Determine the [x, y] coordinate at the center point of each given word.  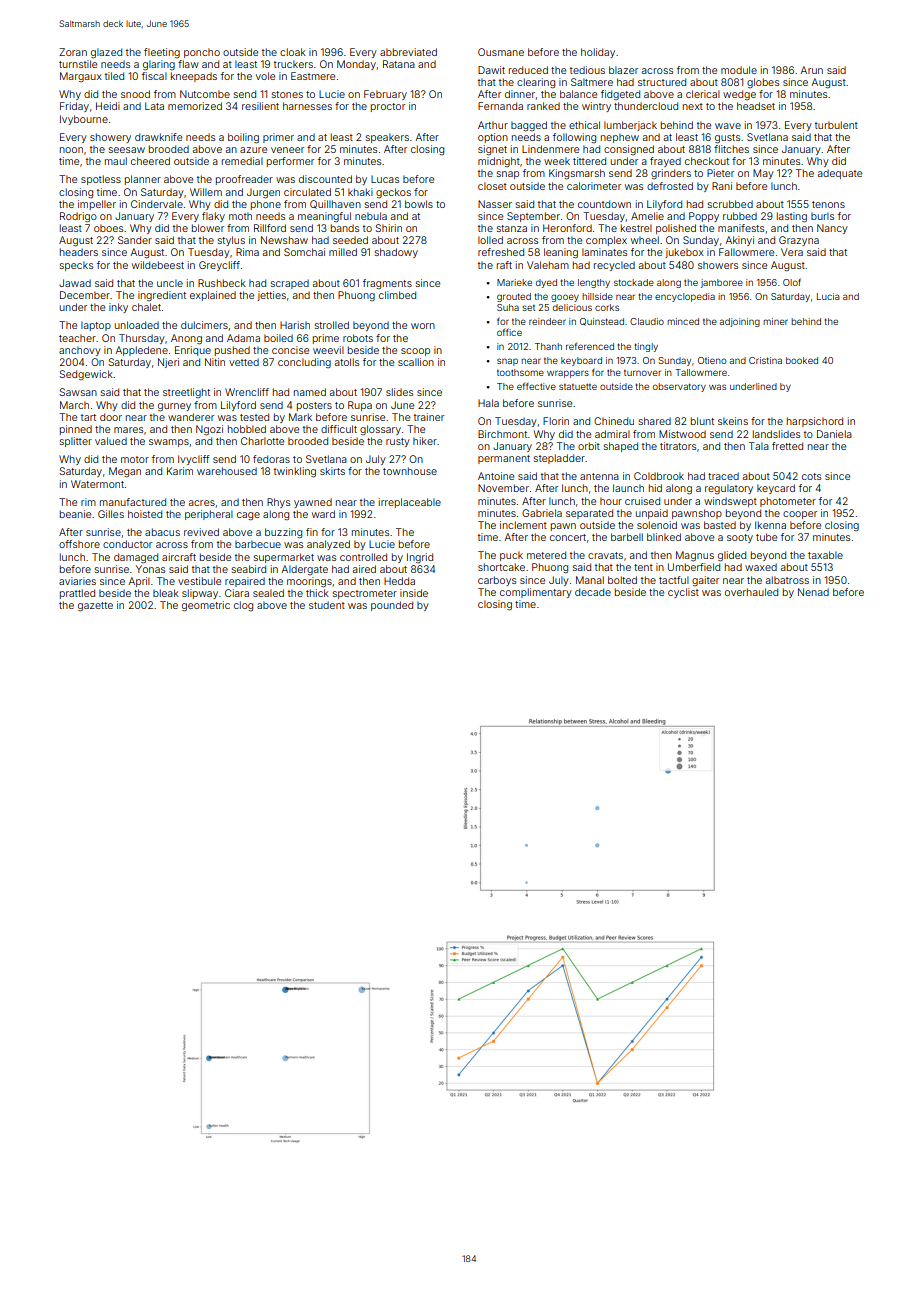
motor [135, 459]
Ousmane [501, 52]
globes [763, 83]
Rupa [360, 406]
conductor [127, 544]
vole [265, 76]
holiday [598, 53]
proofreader [244, 180]
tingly [646, 347]
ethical [584, 125]
